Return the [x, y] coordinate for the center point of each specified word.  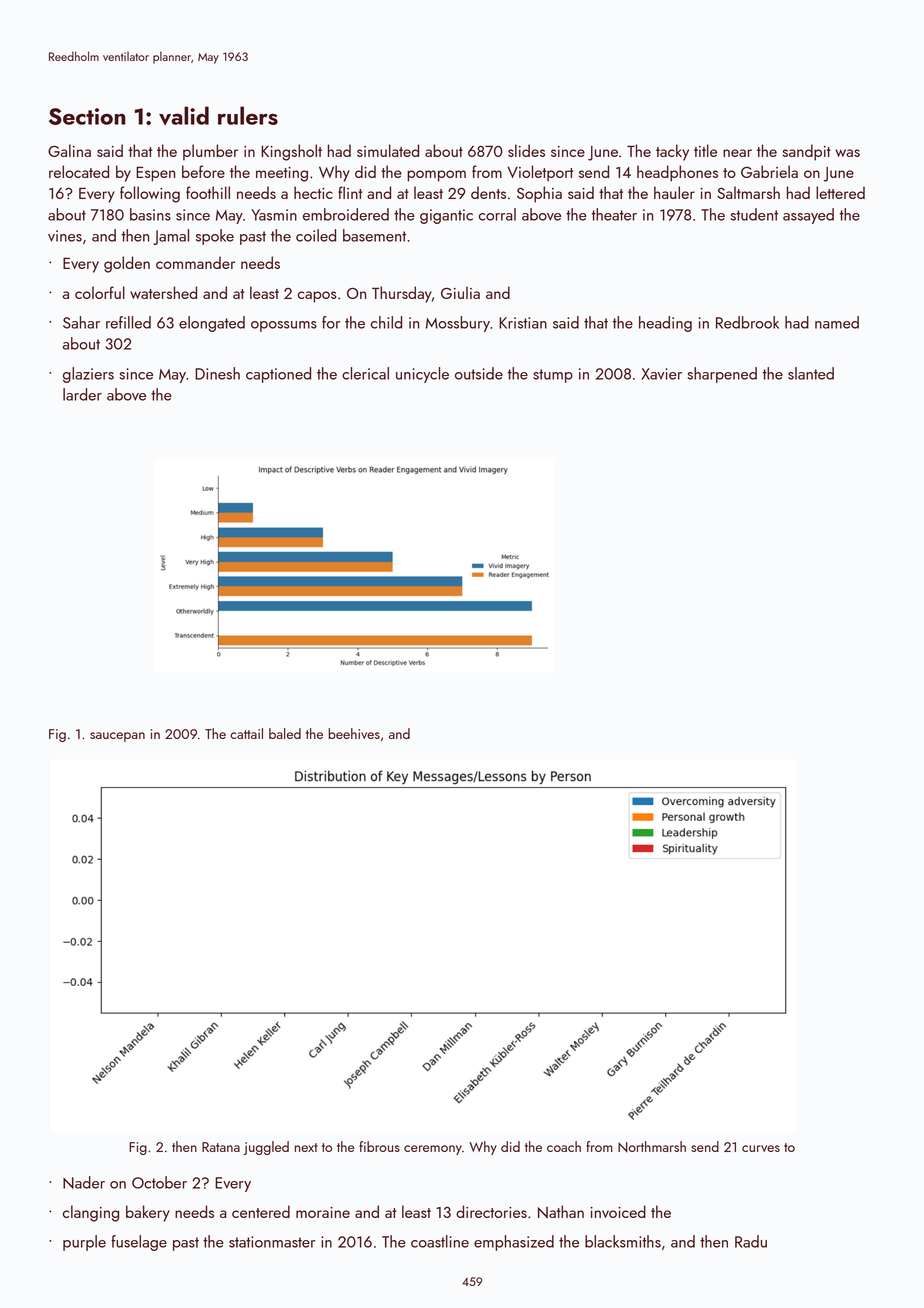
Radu [751, 1241]
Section [87, 116]
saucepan [117, 737]
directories [491, 1211]
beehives [354, 733]
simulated [388, 150]
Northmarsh [652, 1146]
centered [261, 1211]
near [737, 153]
